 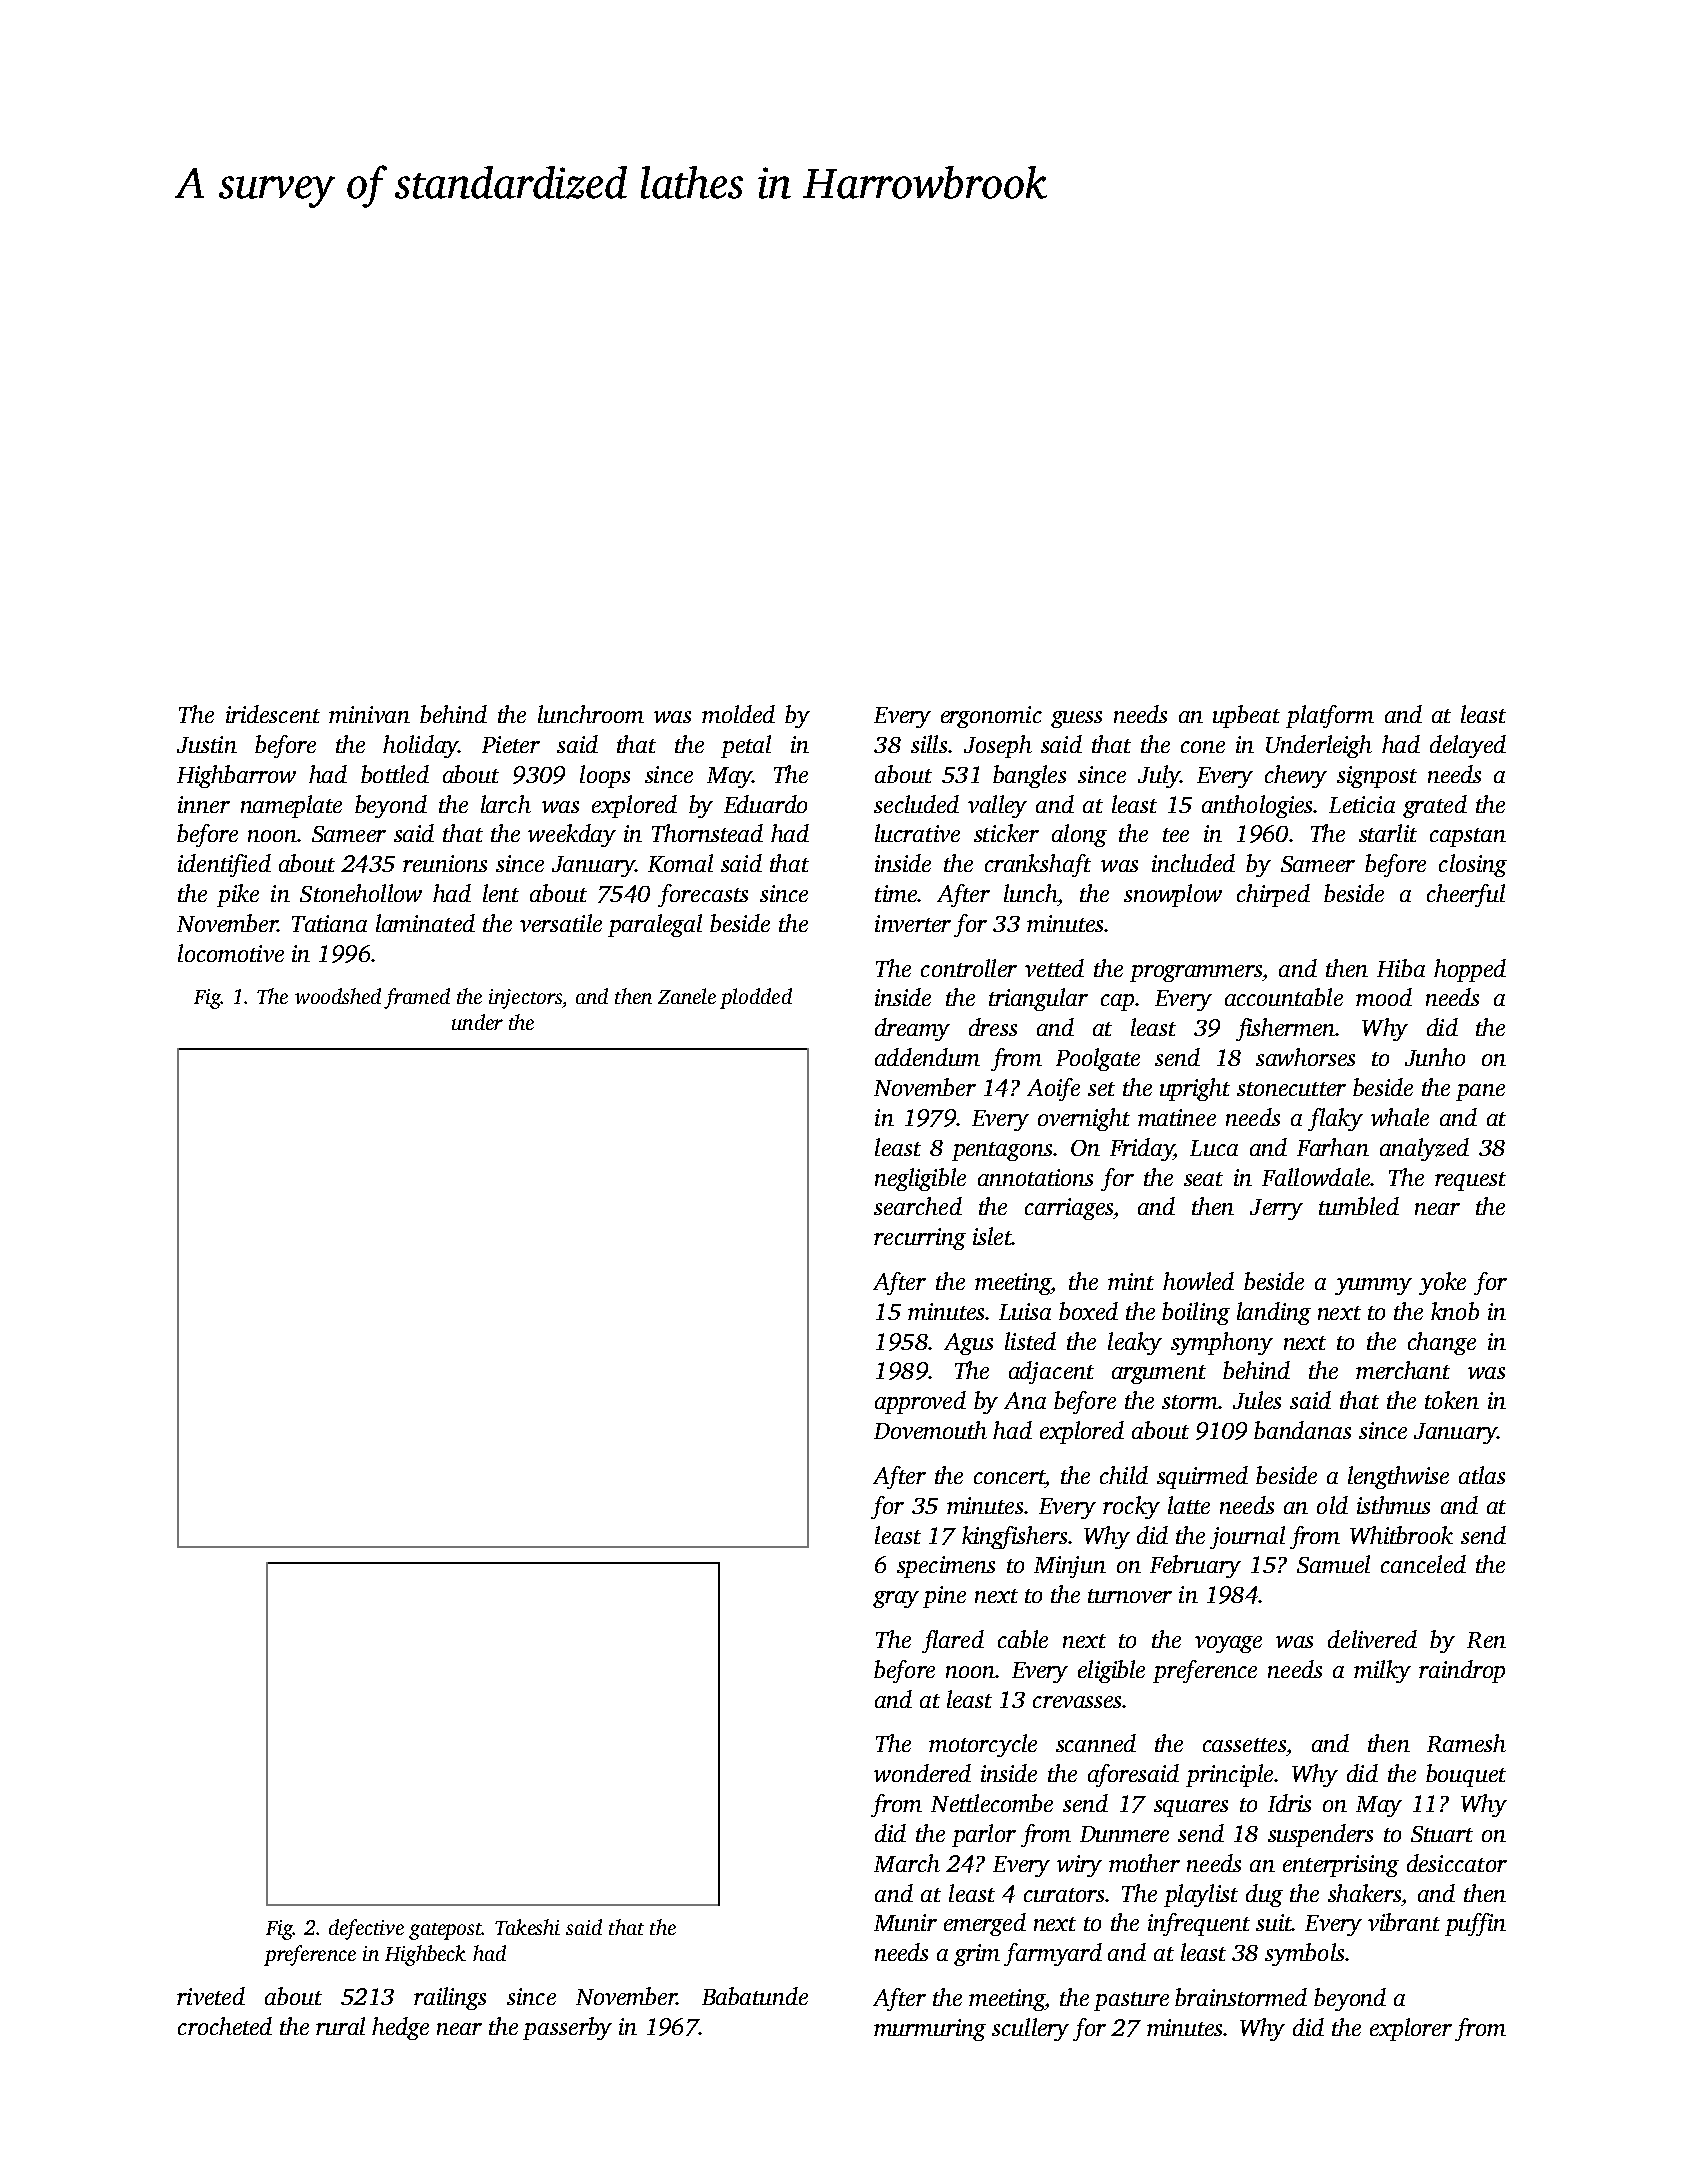 What do you see at coordinates (211, 1996) in the document?
I see `riveted` at bounding box center [211, 1996].
